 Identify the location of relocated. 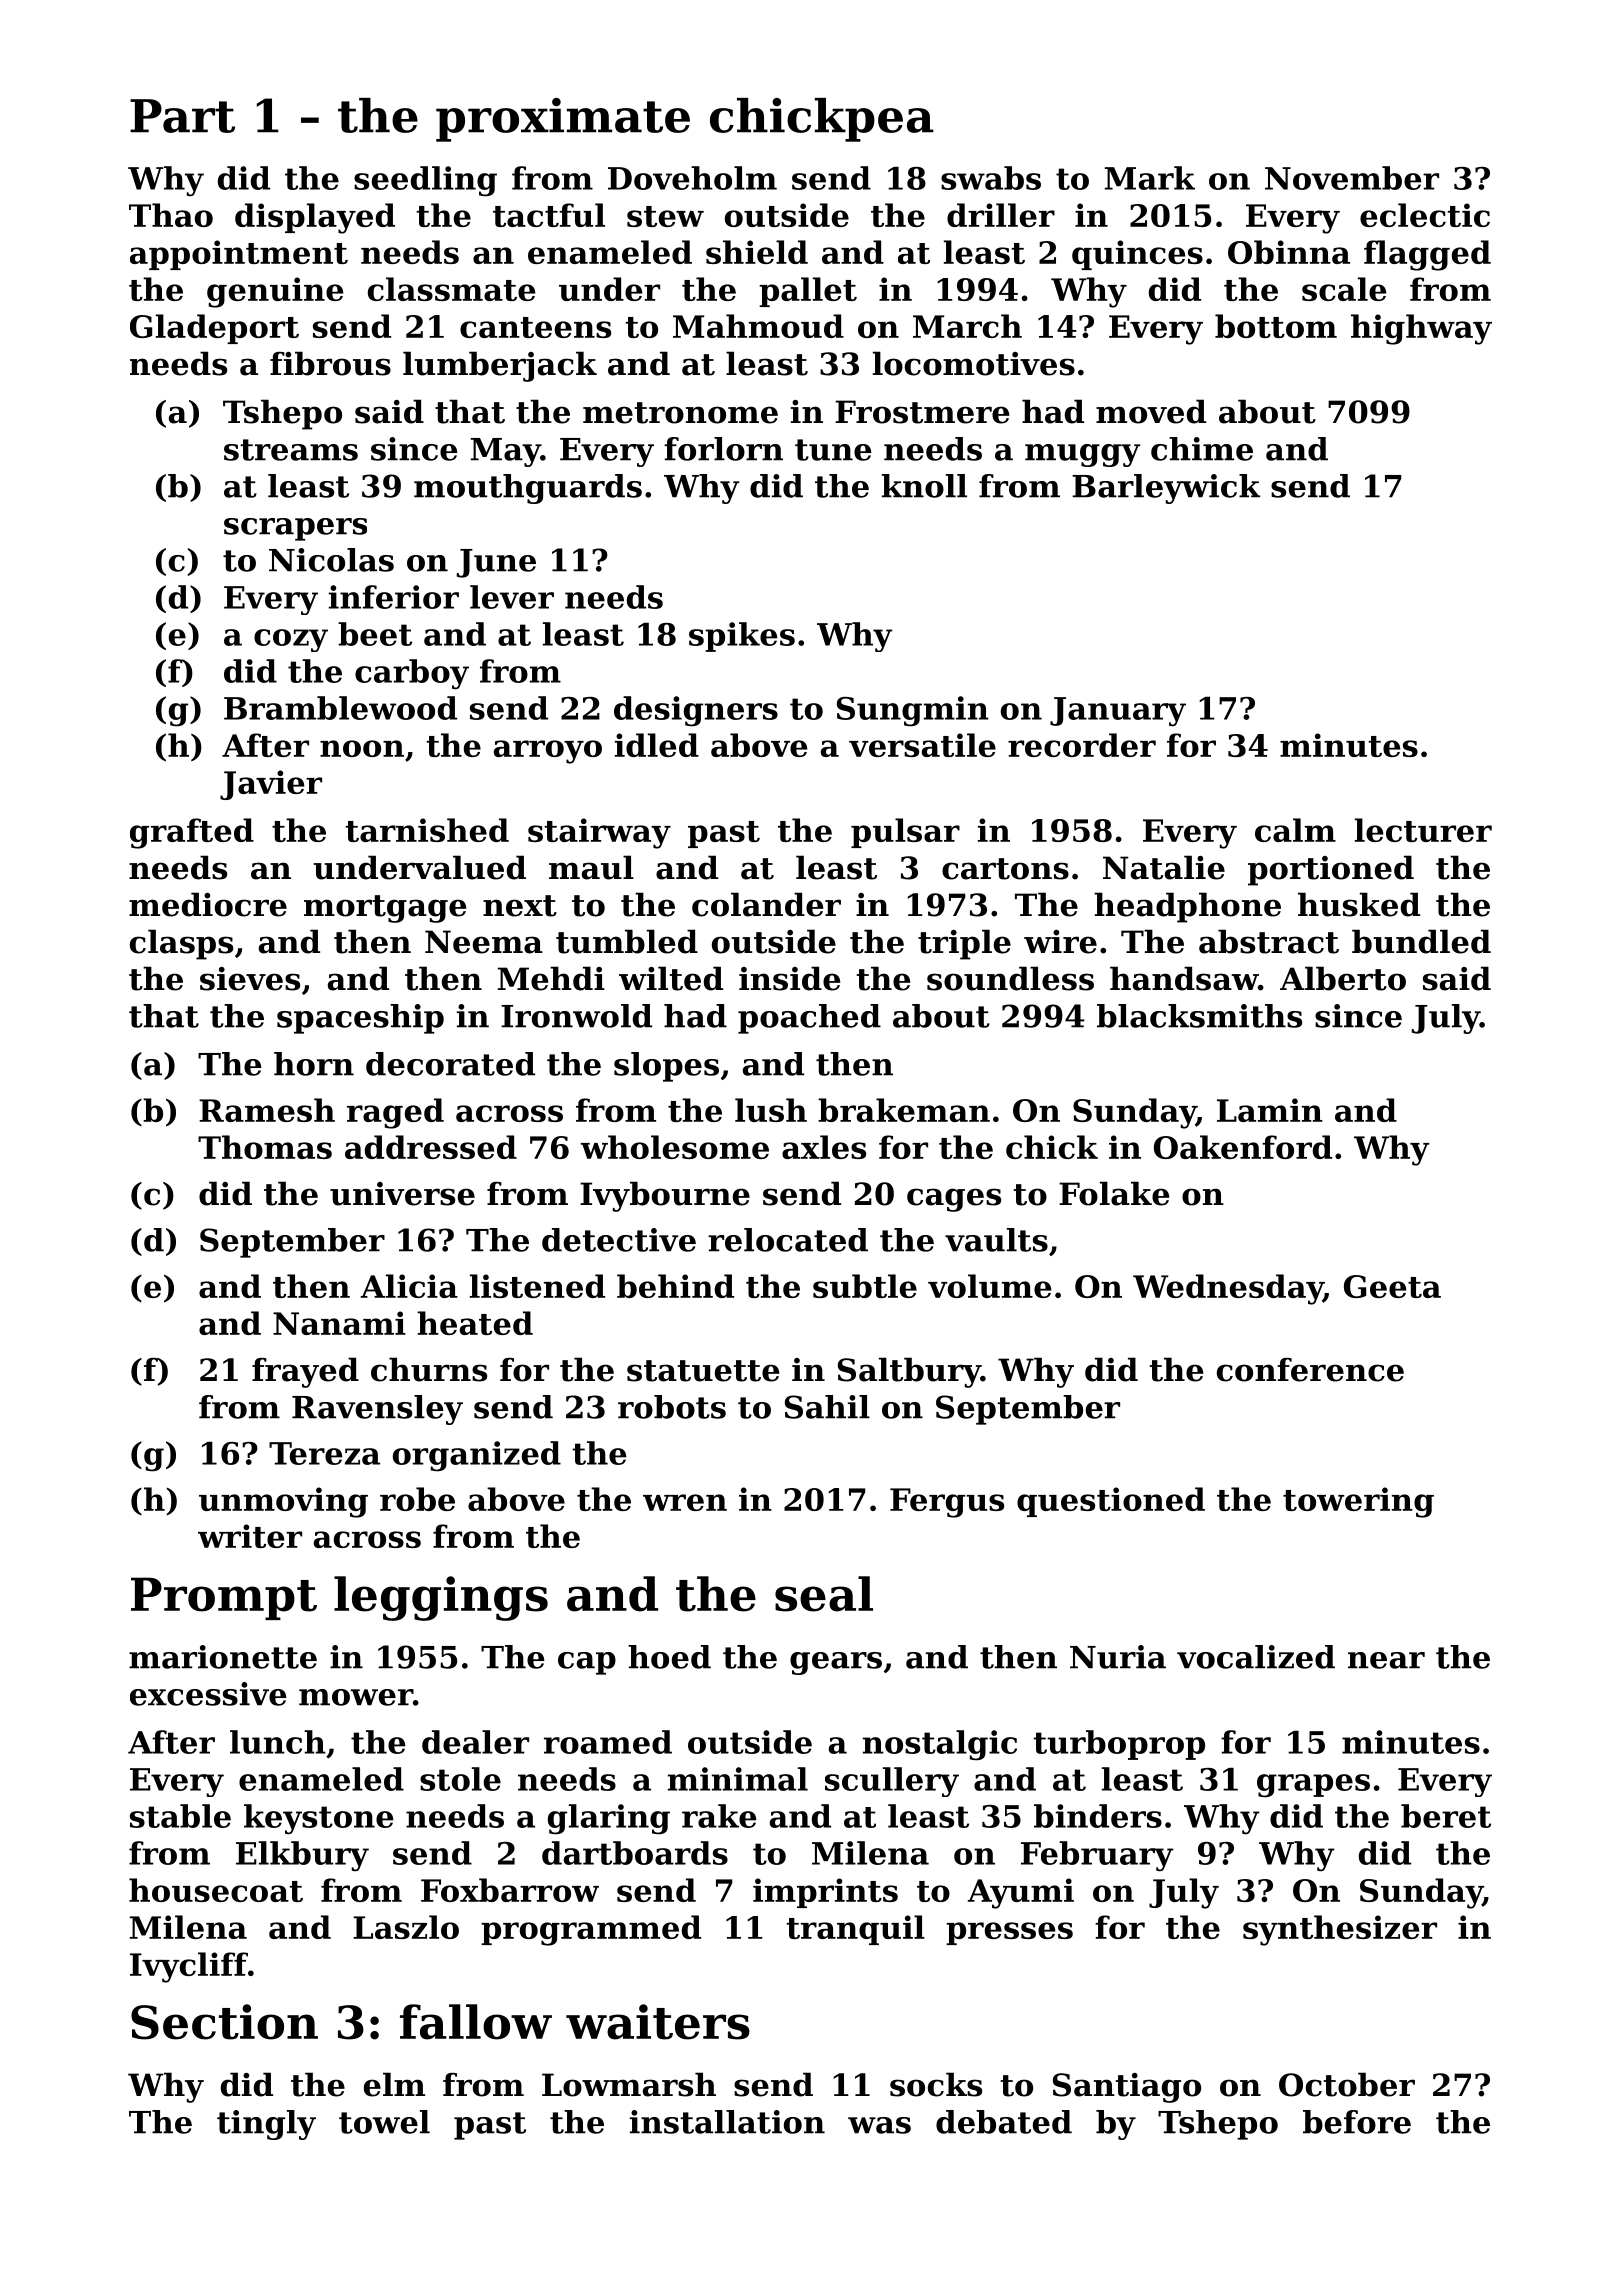
(788, 1240).
